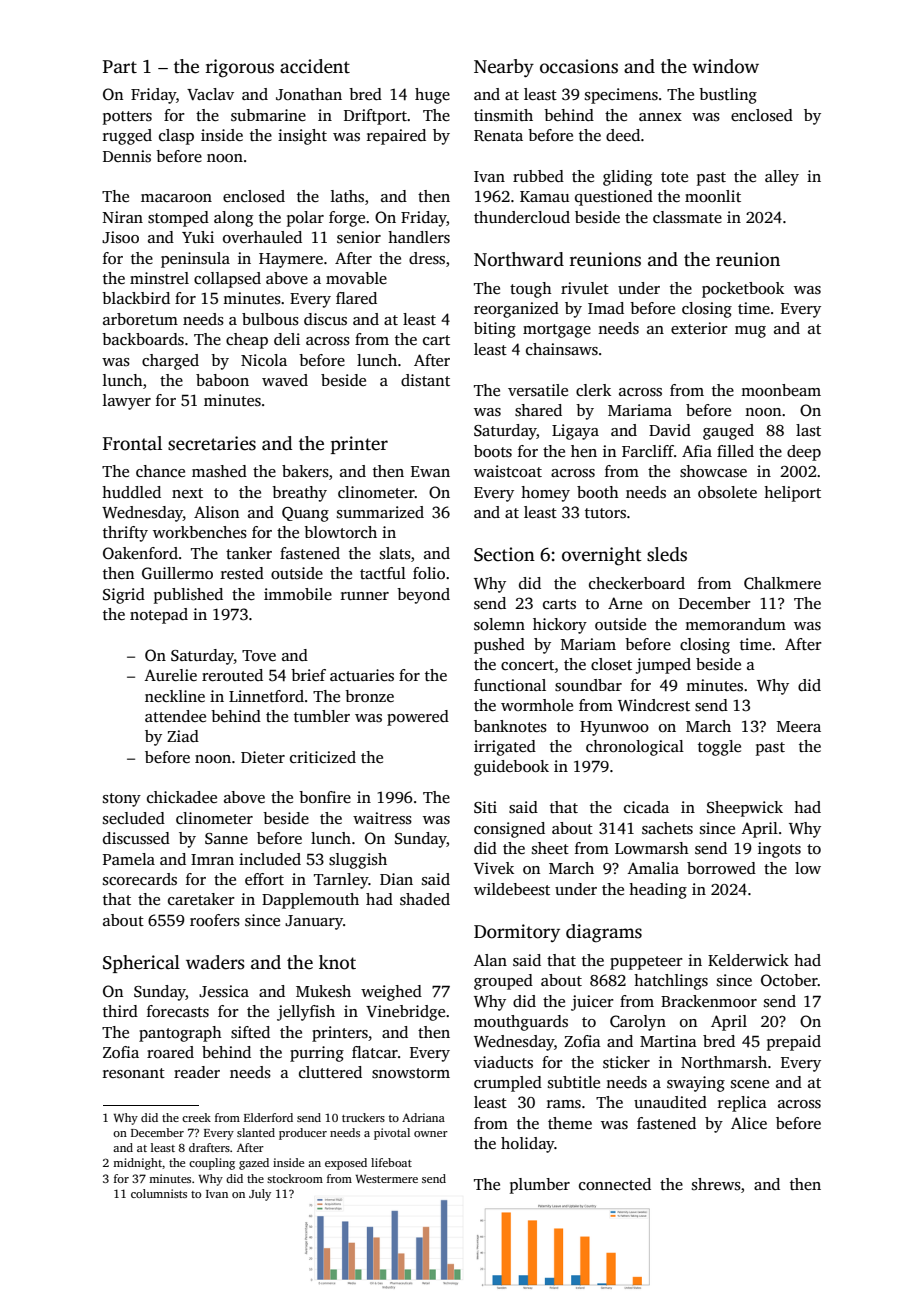  I want to click on biting, so click(495, 330).
